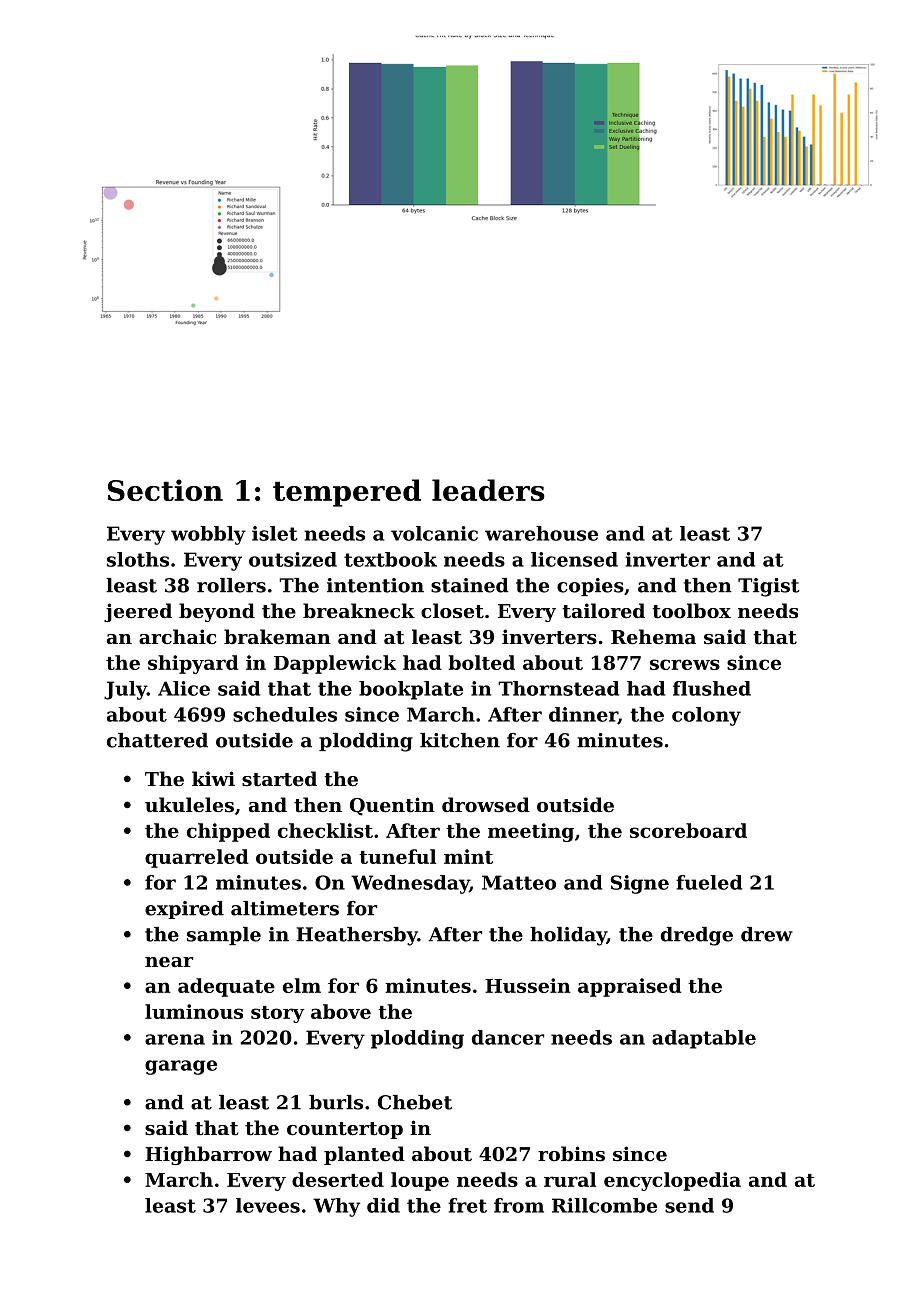 This screenshot has height=1314, width=924. What do you see at coordinates (482, 662) in the screenshot?
I see `bolted` at bounding box center [482, 662].
